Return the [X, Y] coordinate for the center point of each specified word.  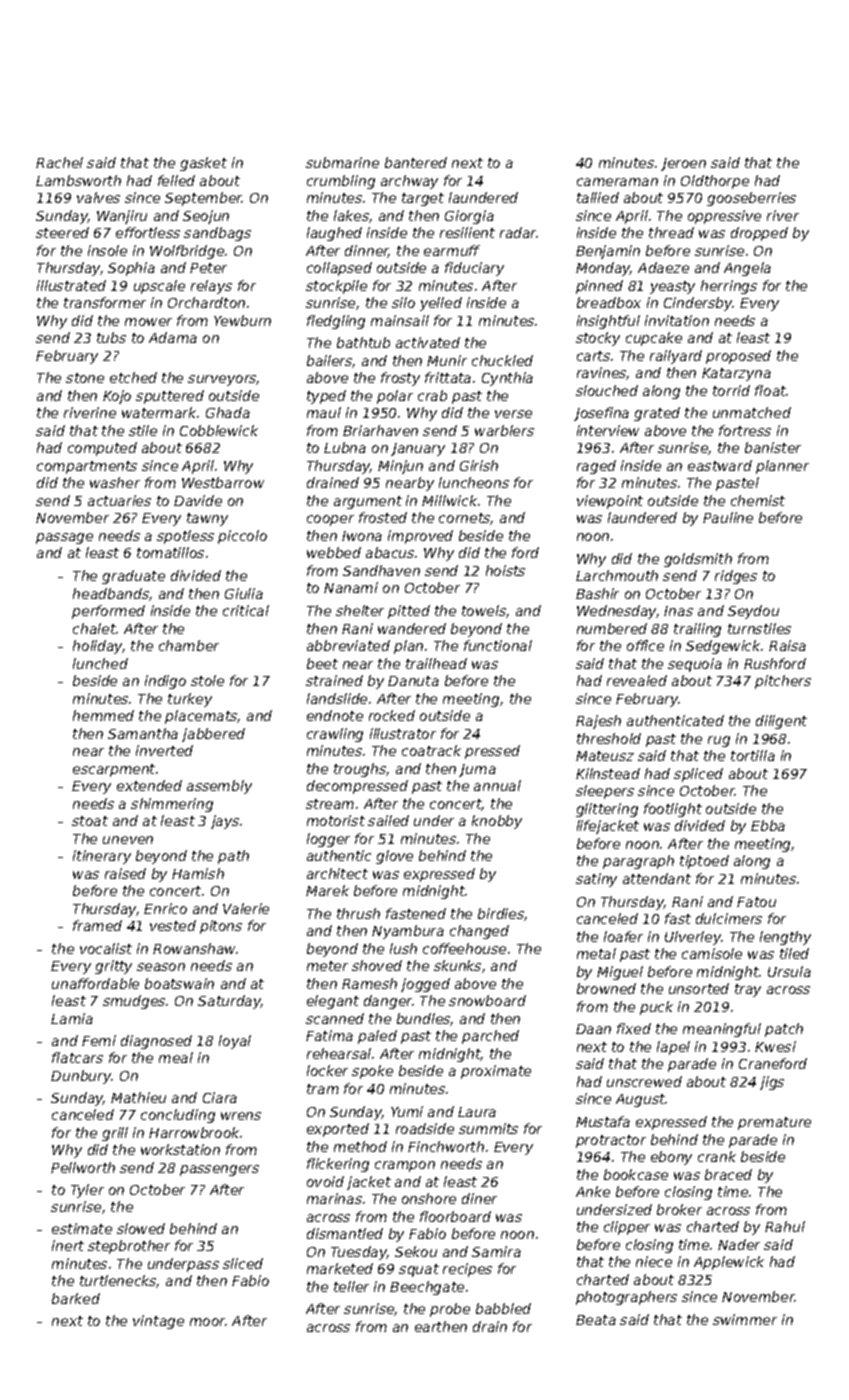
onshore [429, 1198]
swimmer [745, 1319]
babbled [503, 1308]
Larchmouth [617, 575]
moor [208, 1322]
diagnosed [156, 1042]
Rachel [59, 162]
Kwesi [775, 1046]
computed [102, 449]
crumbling [341, 182]
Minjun [400, 467]
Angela [747, 269]
